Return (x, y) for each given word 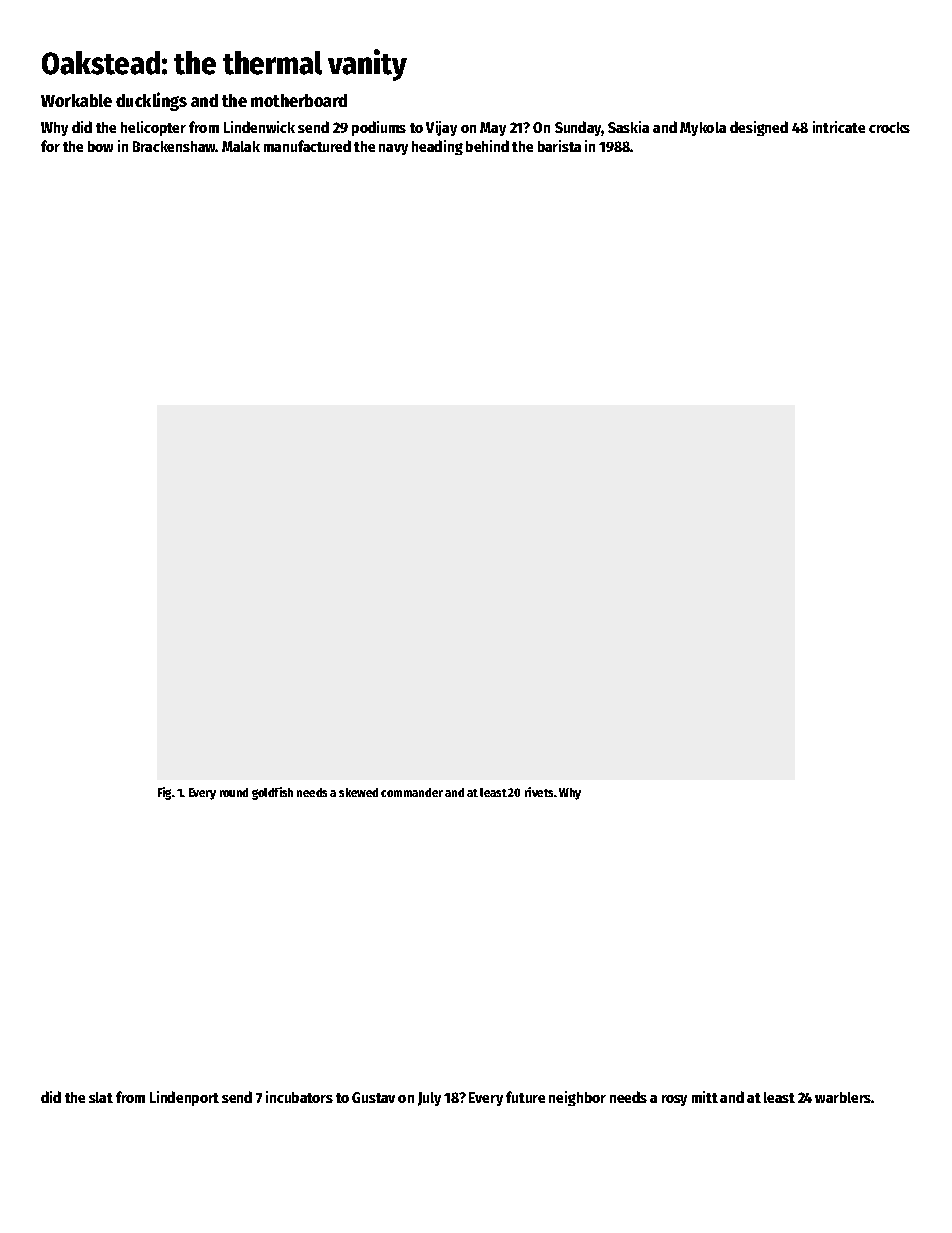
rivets (539, 792)
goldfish (272, 793)
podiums (379, 128)
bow (100, 146)
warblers (843, 1097)
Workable (76, 100)
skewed (358, 792)
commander (412, 792)
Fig (164, 793)
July (429, 1099)
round (234, 792)
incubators (299, 1097)
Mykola (703, 129)
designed (759, 128)
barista (559, 146)
